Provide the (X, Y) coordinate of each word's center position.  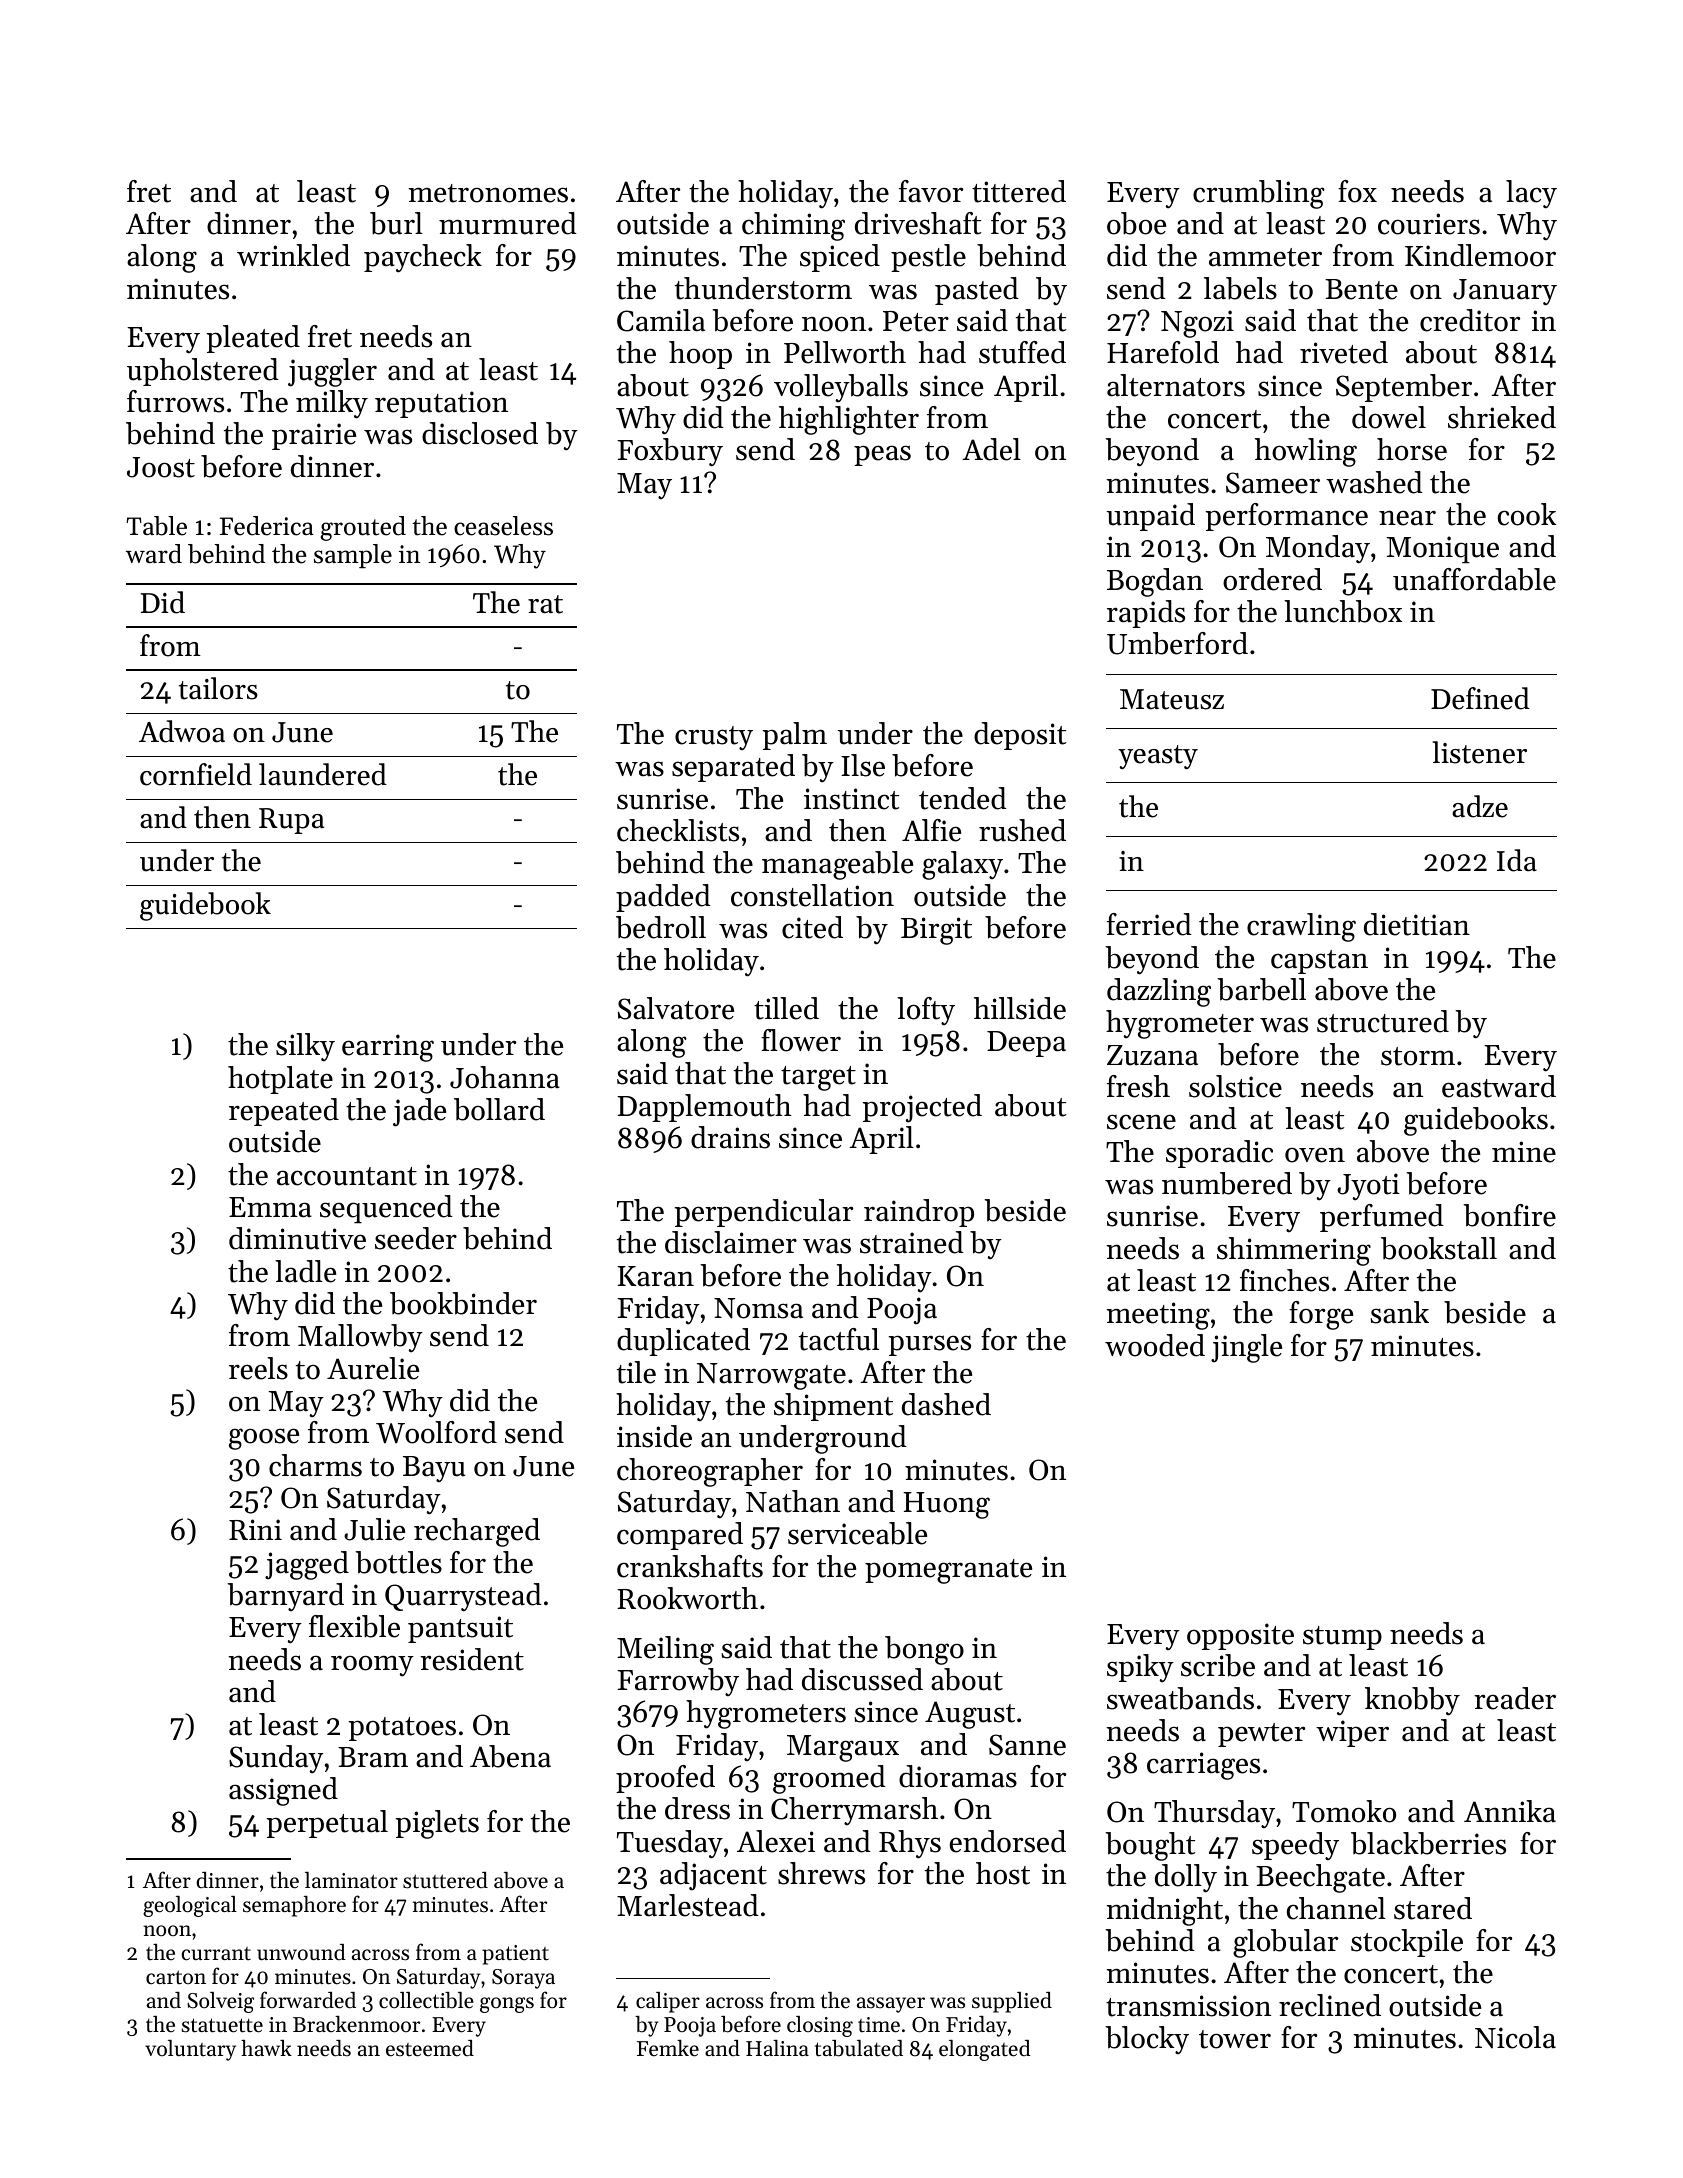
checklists (678, 830)
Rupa (291, 821)
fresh (1138, 1086)
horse (1412, 449)
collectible (426, 2000)
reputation (441, 404)
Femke (668, 2048)
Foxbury (670, 452)
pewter (1261, 1735)
